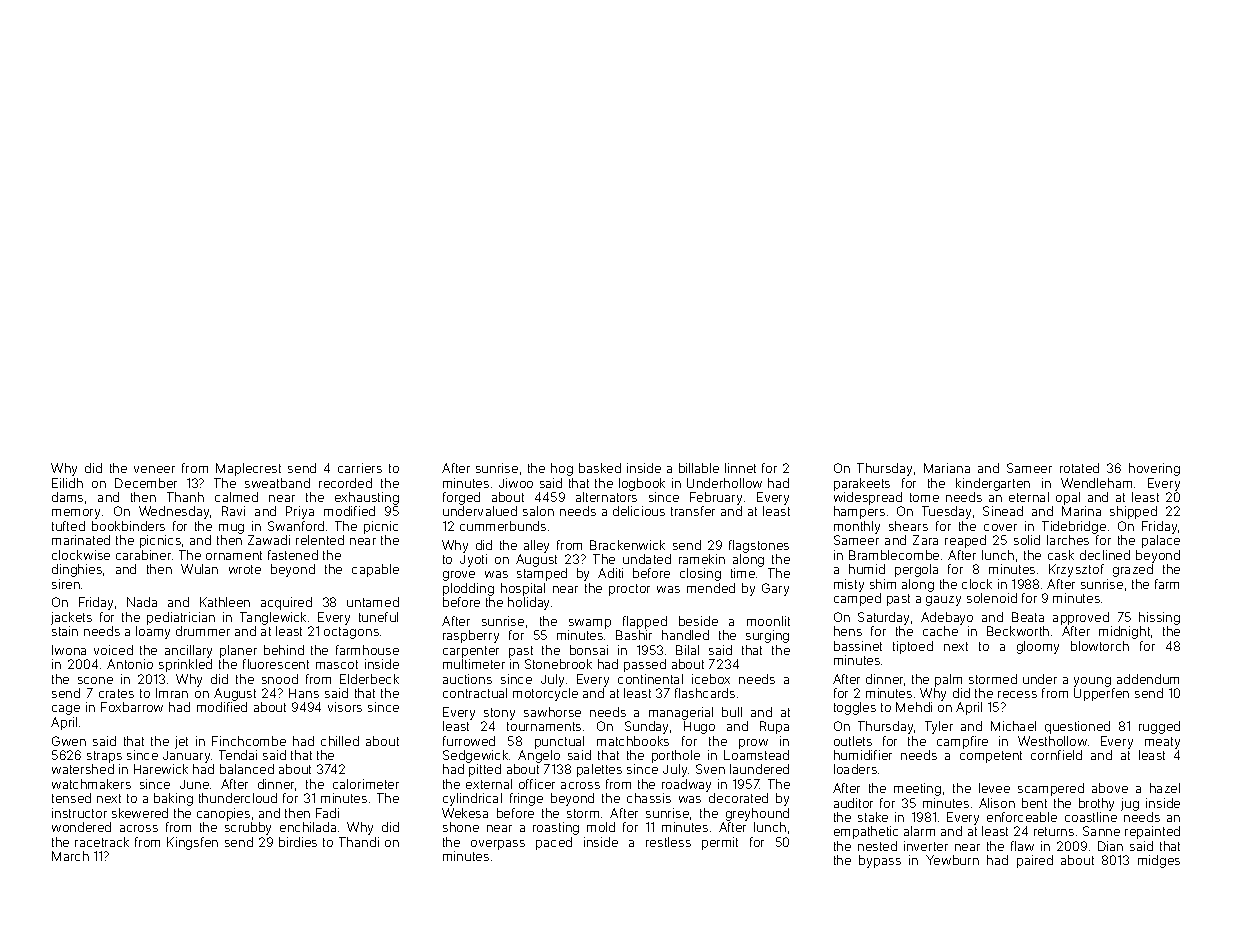 The height and width of the screenshot is (952, 1233). Describe the element at coordinates (962, 742) in the screenshot. I see `campfire` at that location.
